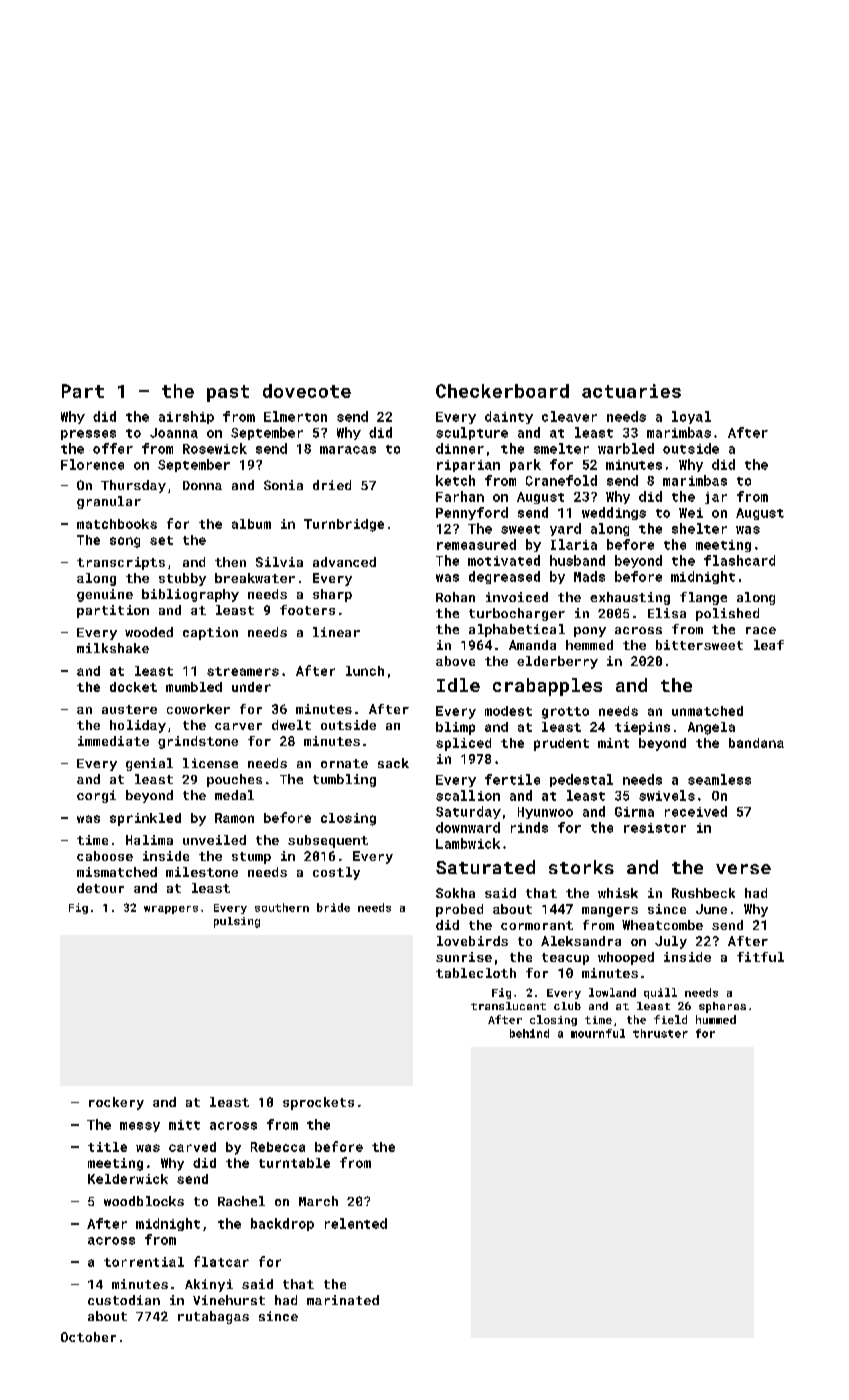 Image resolution: width=849 pixels, height=1400 pixels. I want to click on actuaries, so click(631, 391).
